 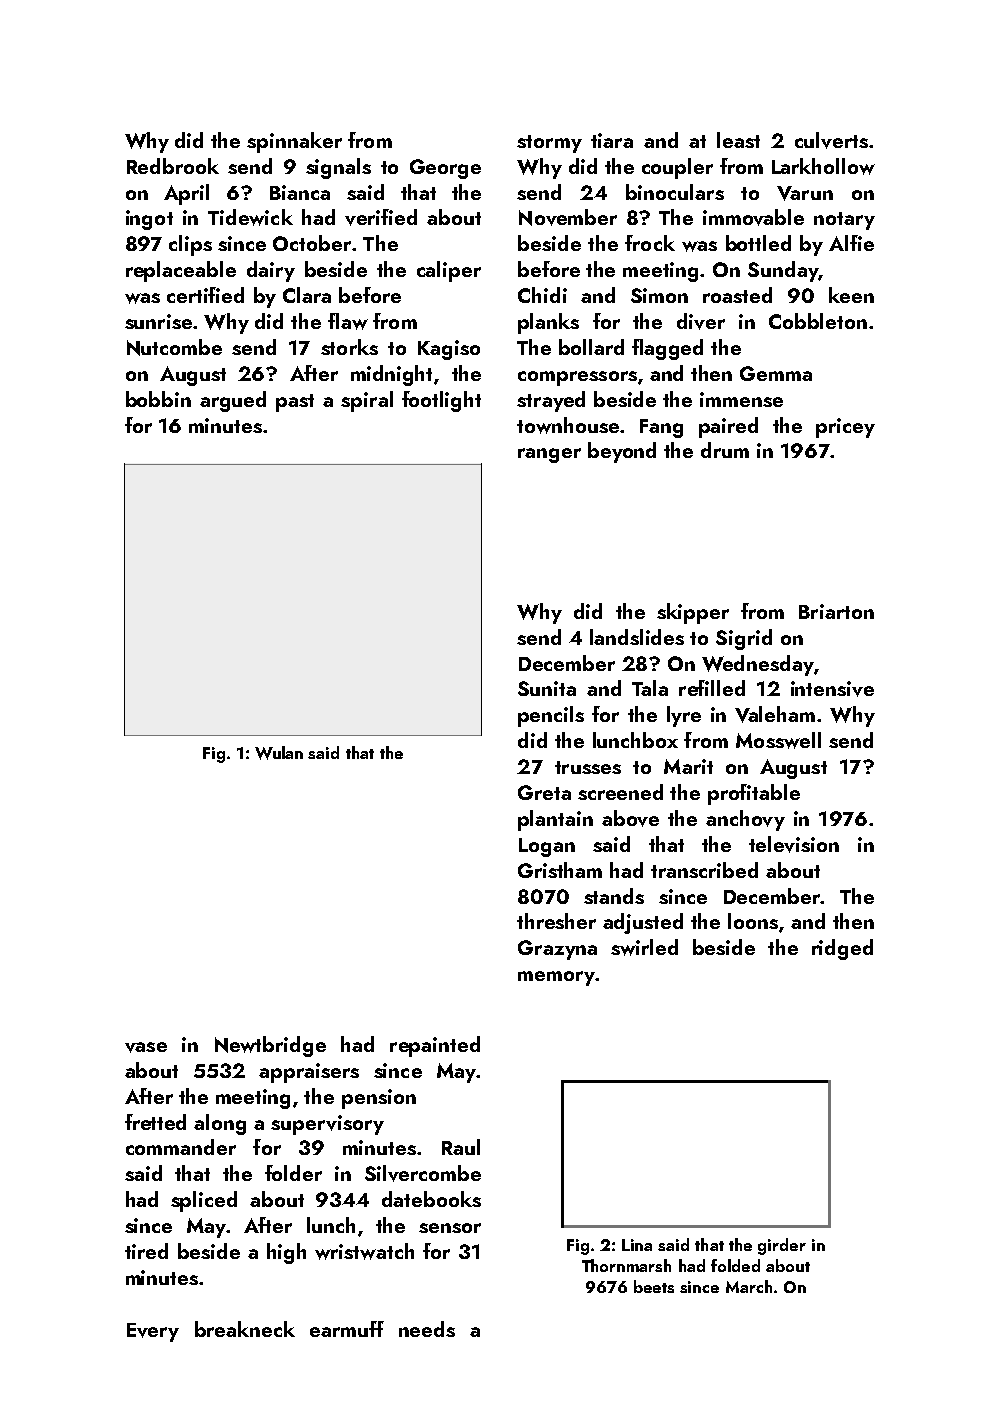 I want to click on spiral, so click(x=367, y=401).
